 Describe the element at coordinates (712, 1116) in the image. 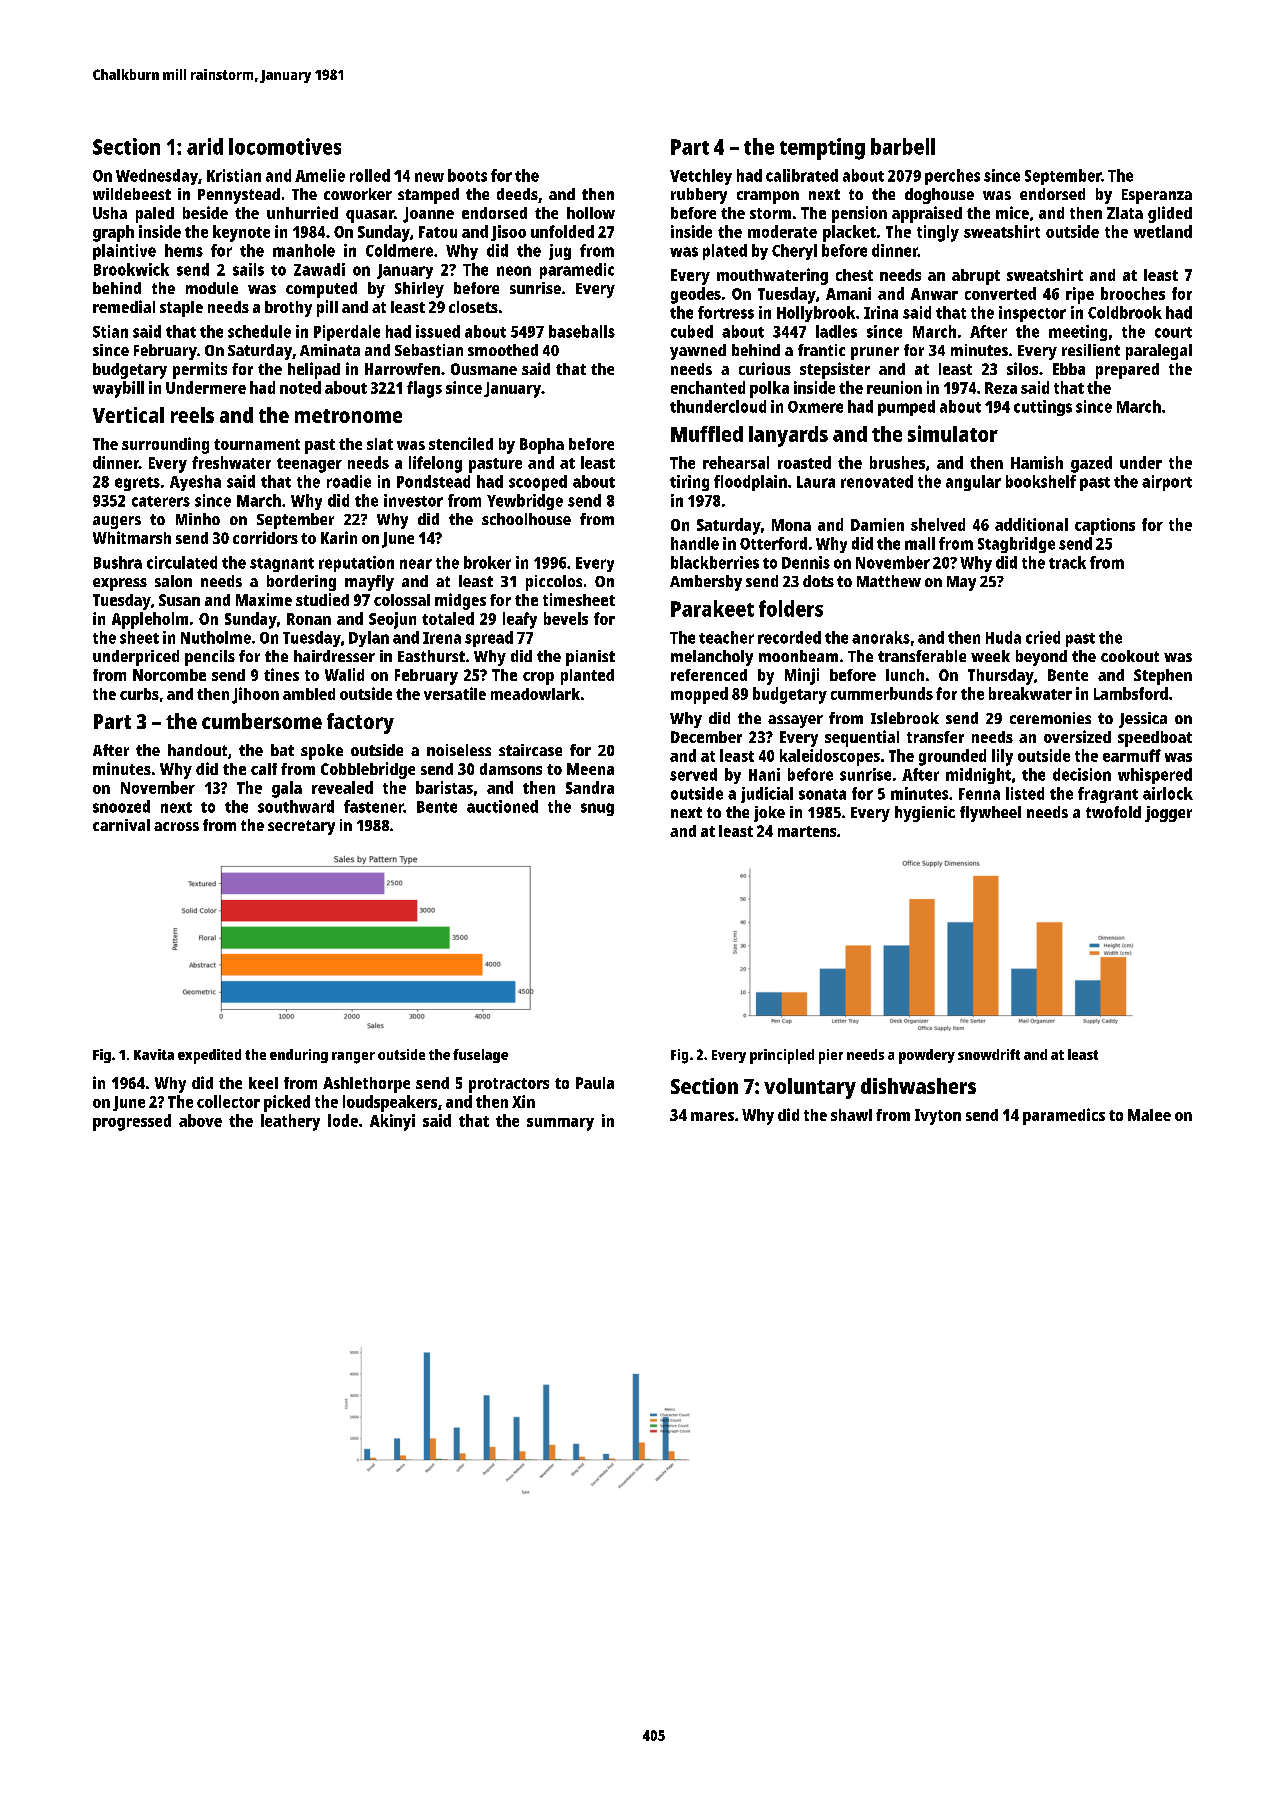

I see `mares` at that location.
